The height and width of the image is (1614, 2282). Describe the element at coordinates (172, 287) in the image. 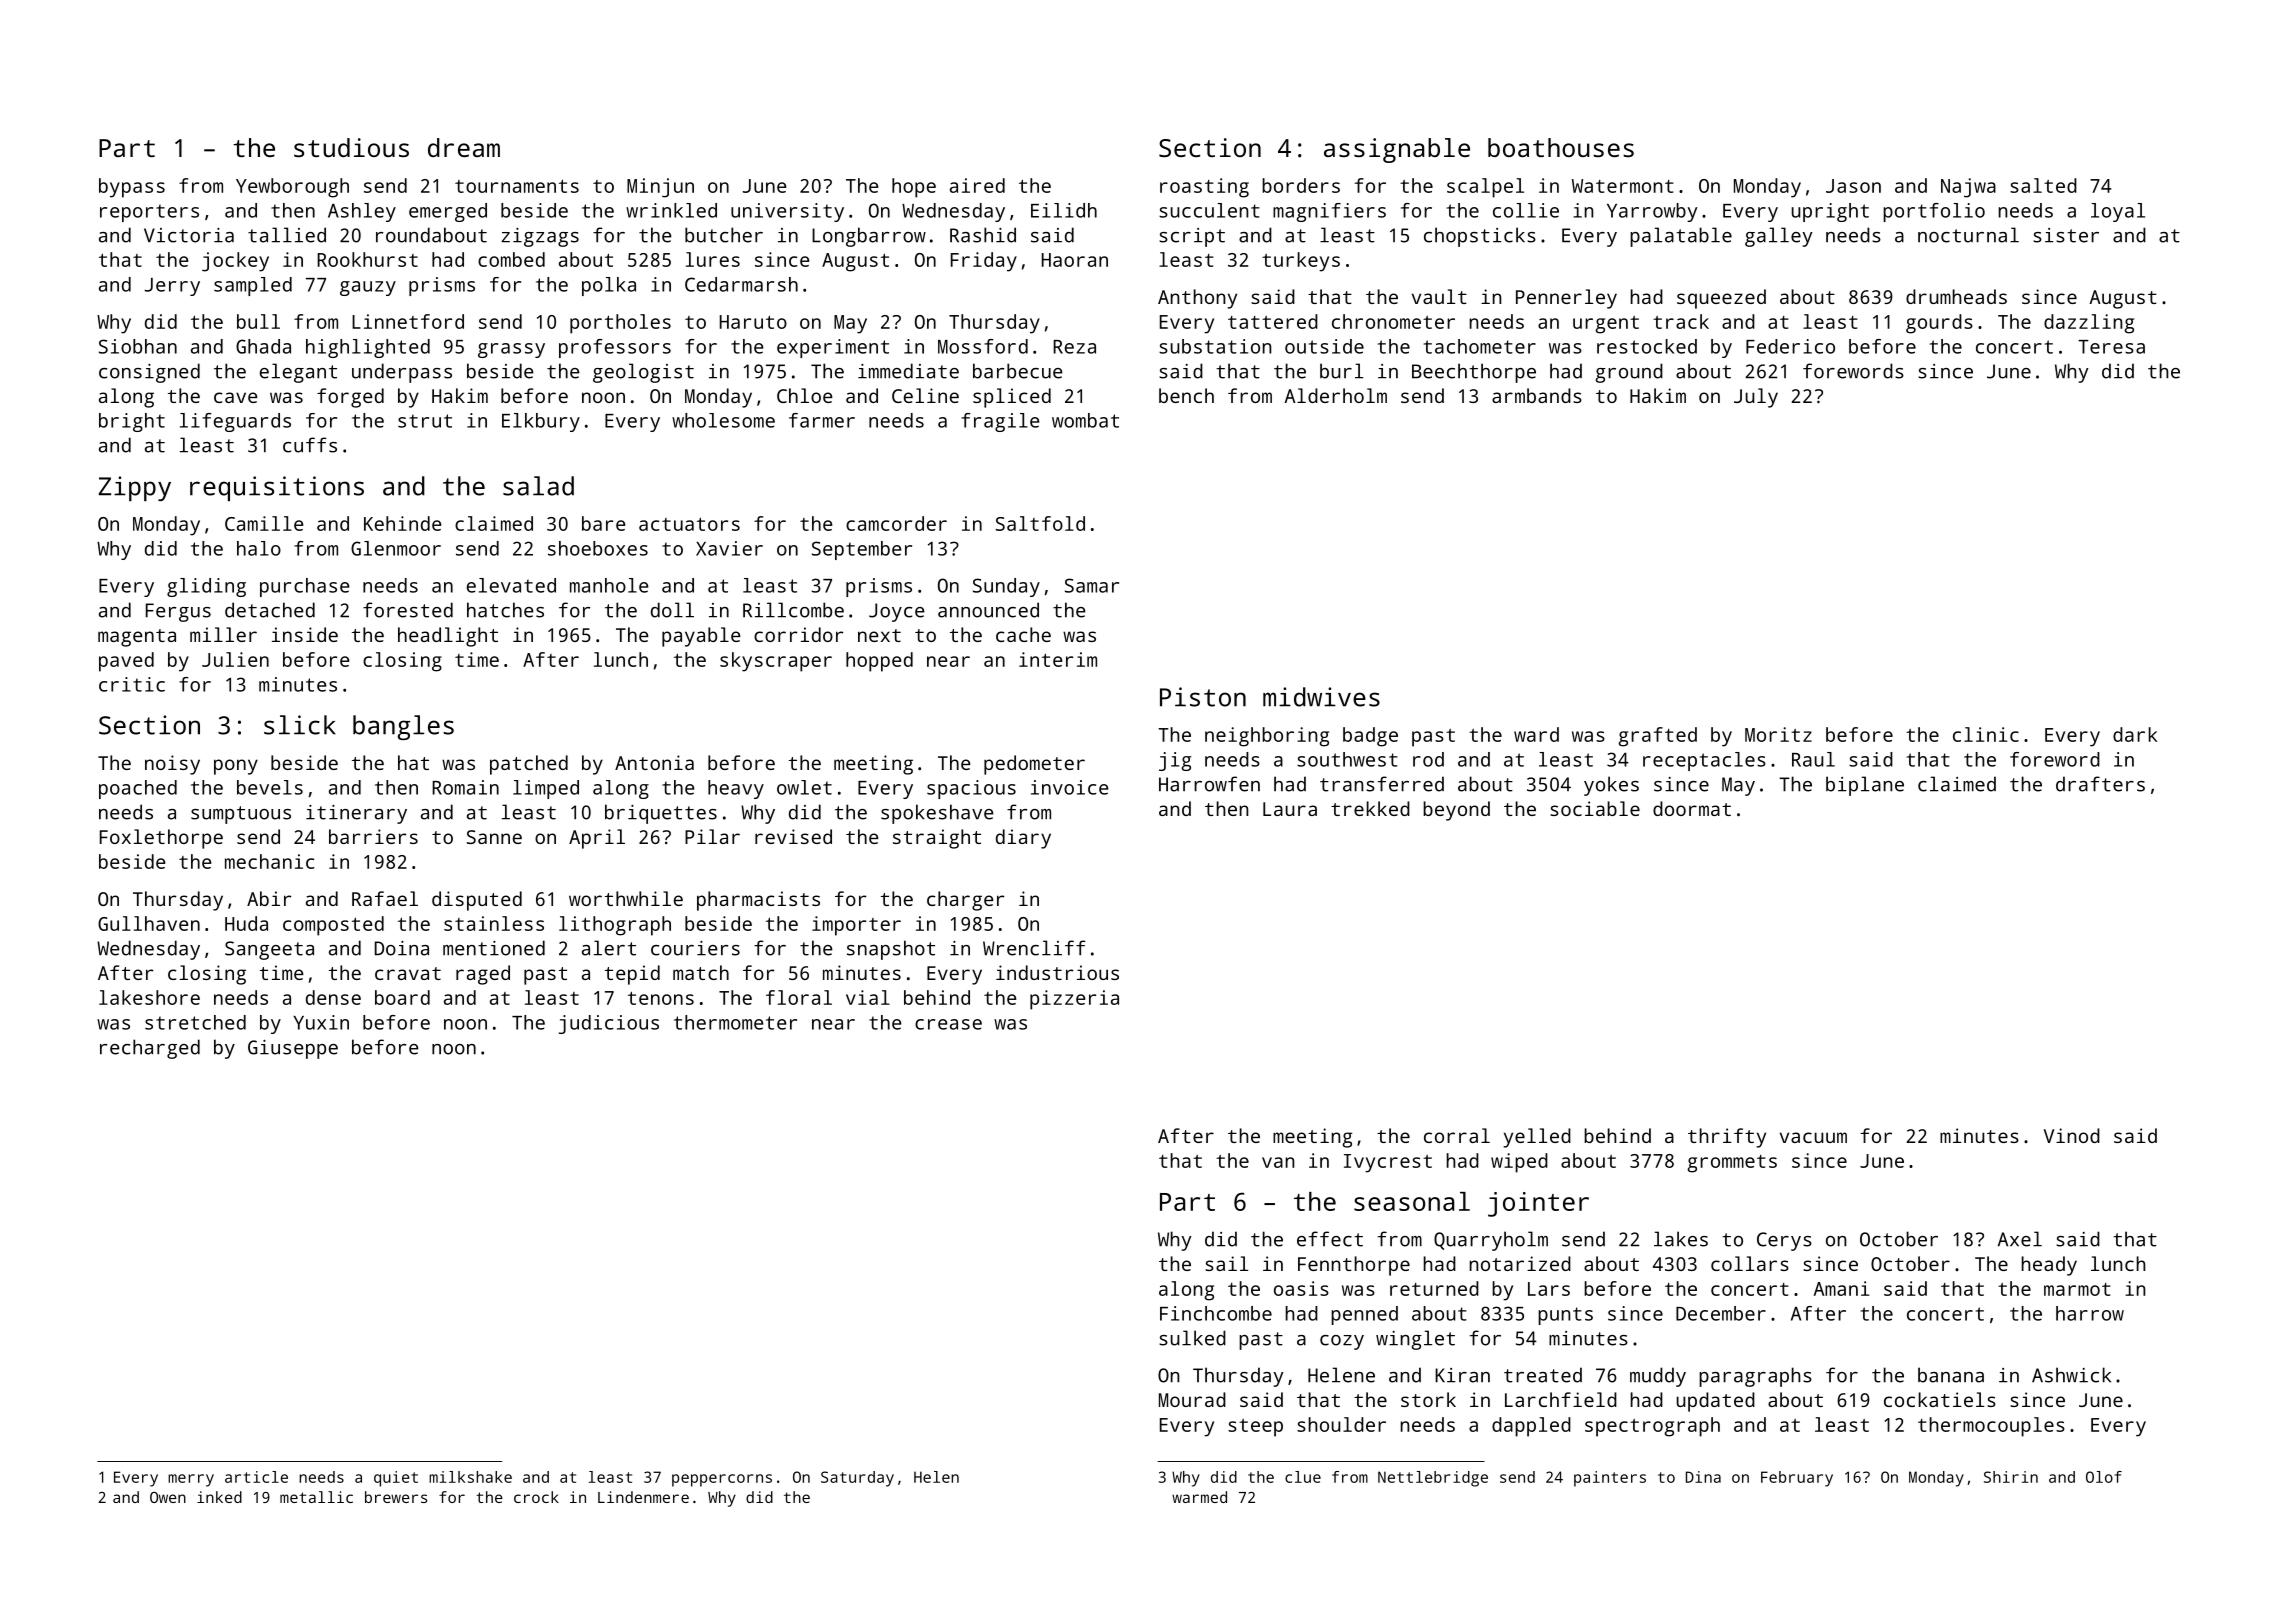

I see `Jerry` at that location.
